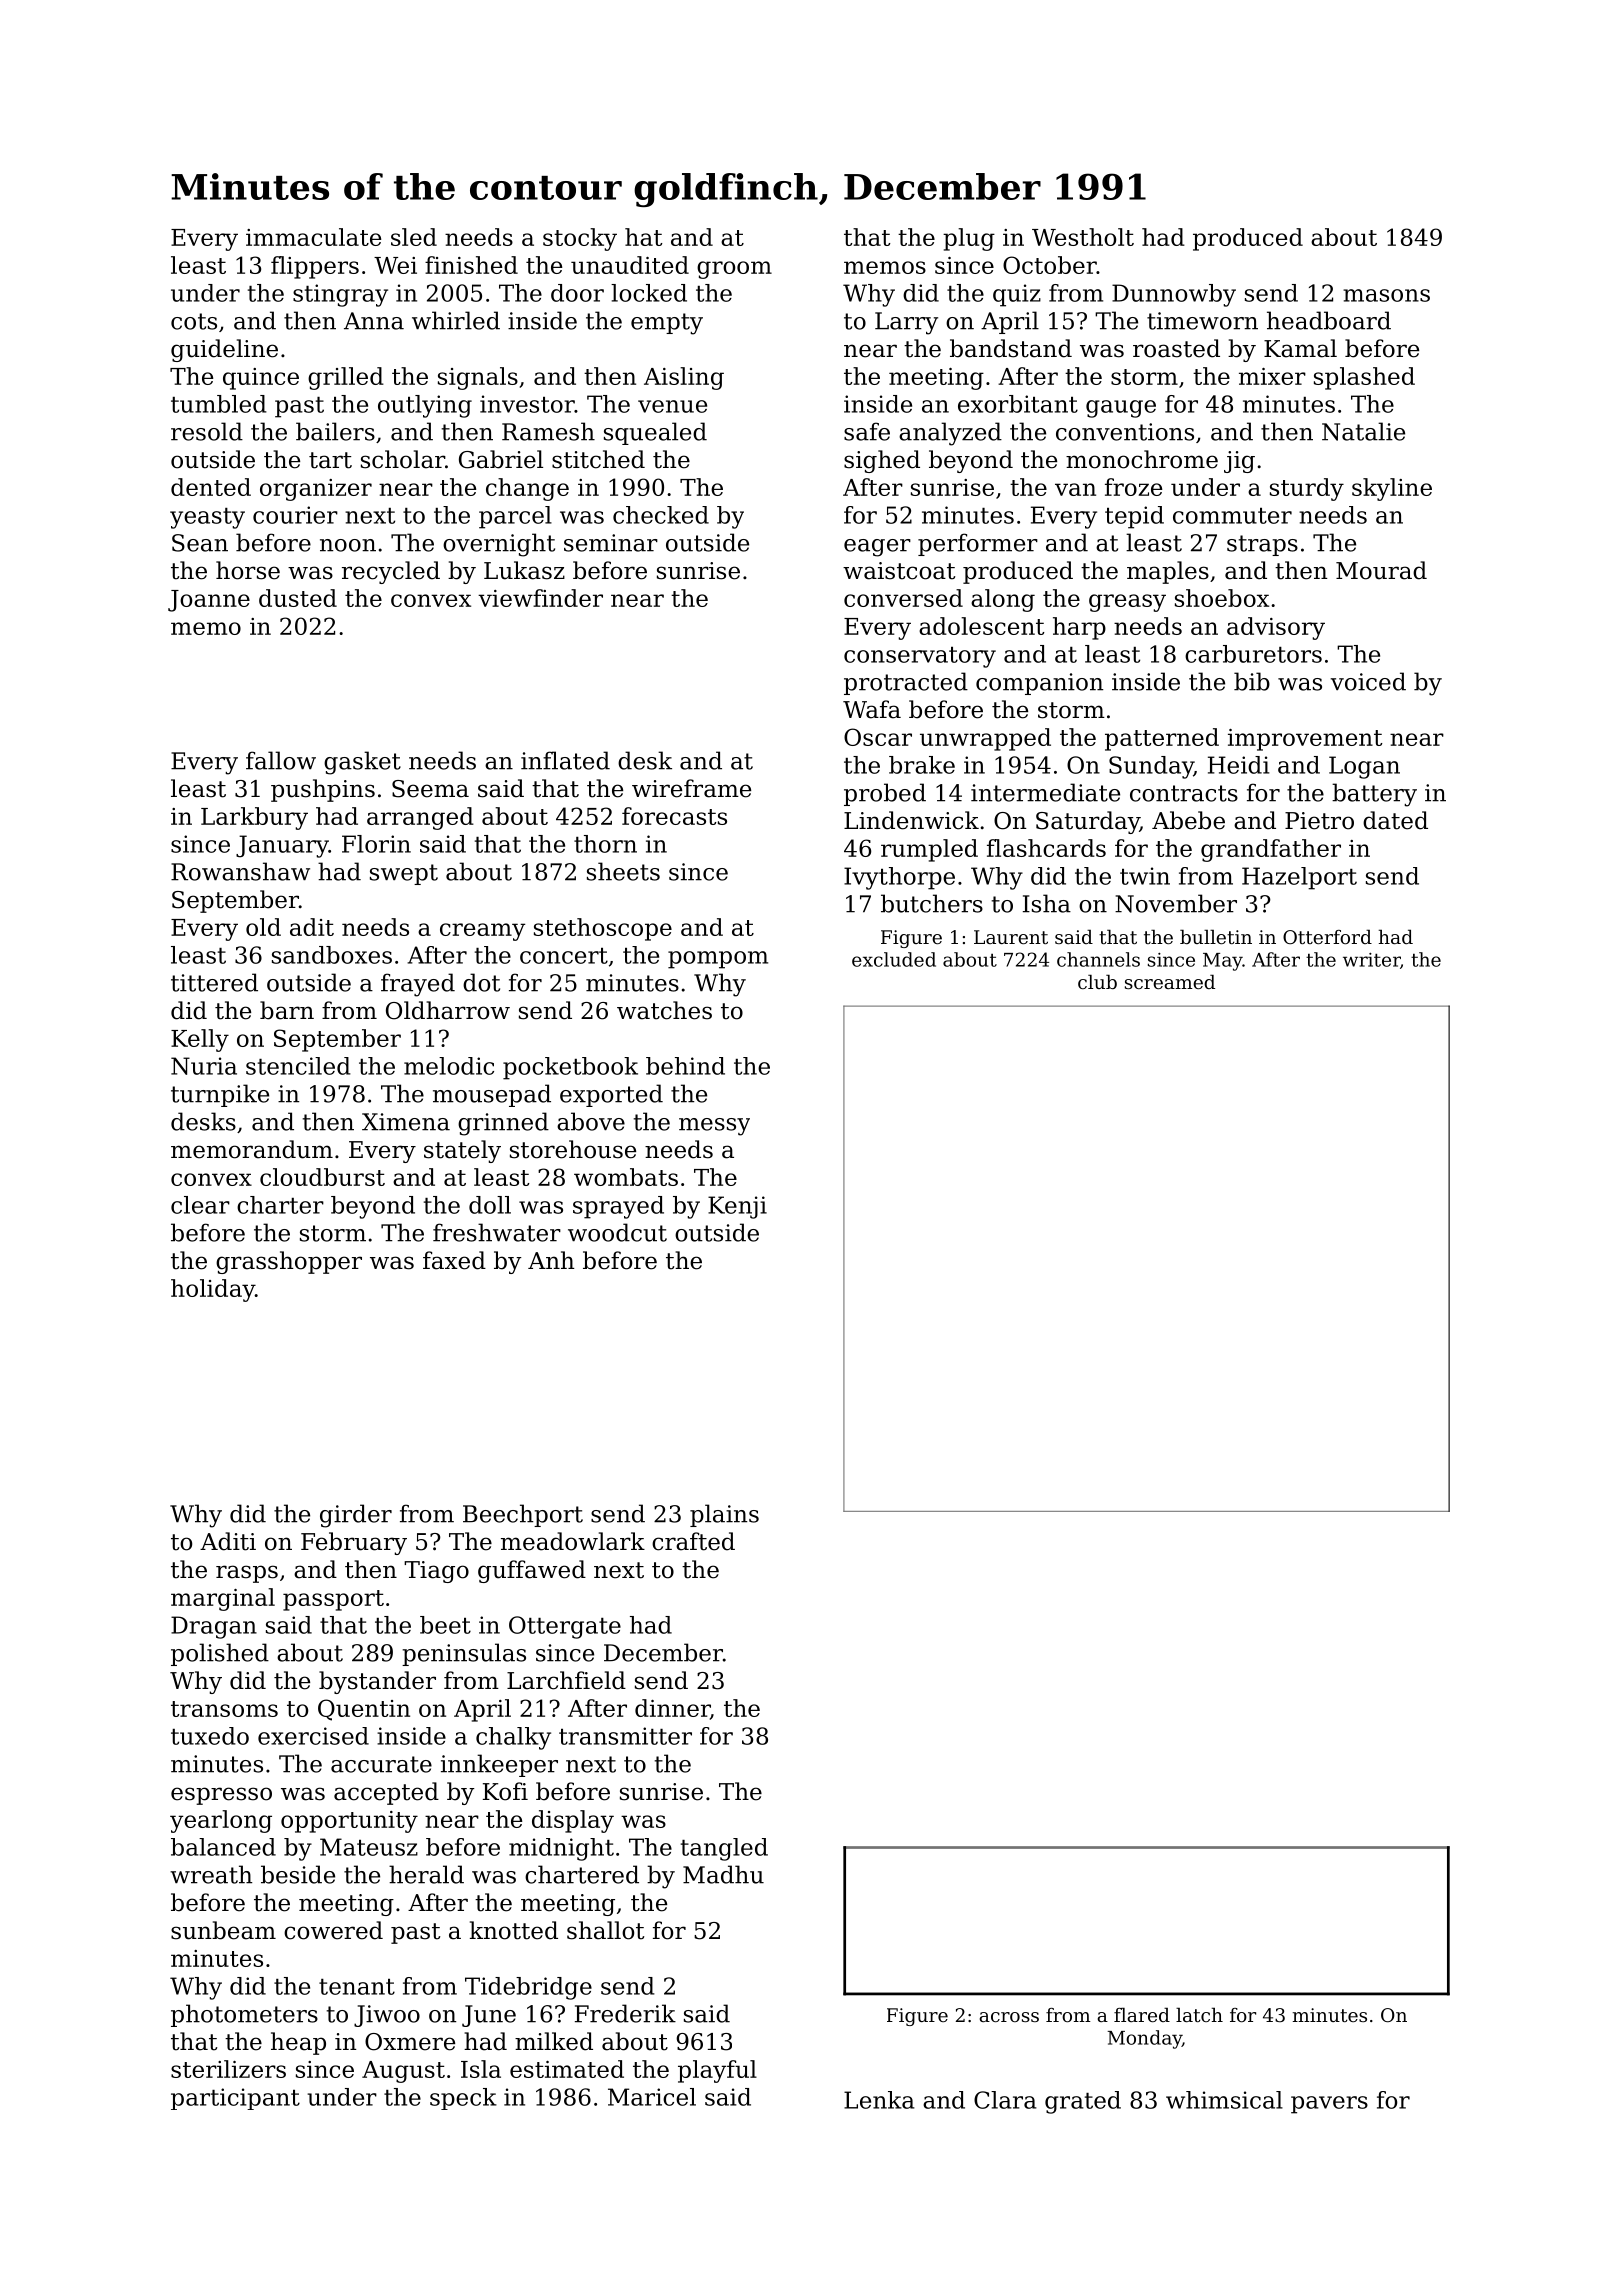  Describe the element at coordinates (235, 2099) in the page. I see `participant` at that location.
